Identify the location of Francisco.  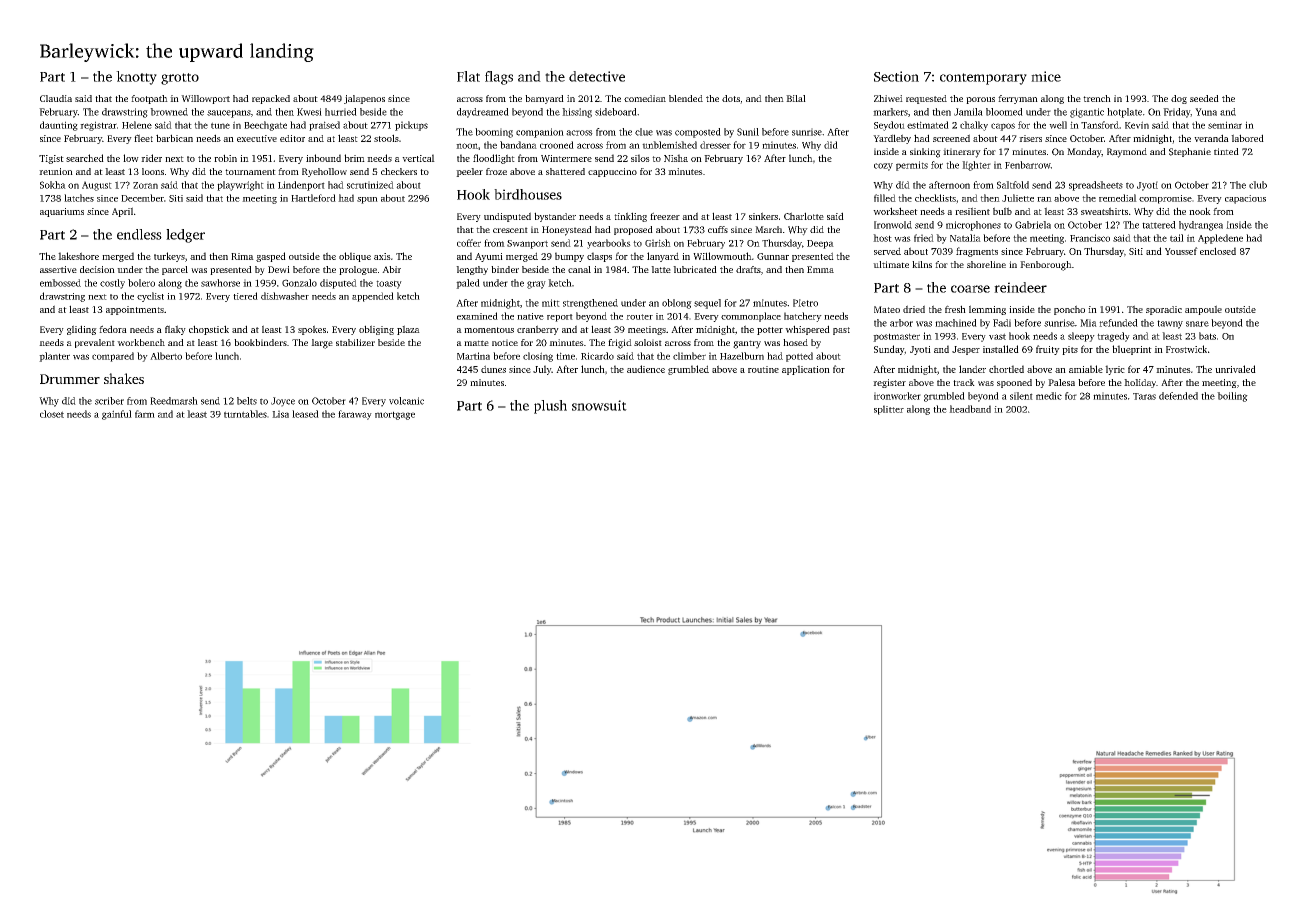
(1090, 238).
